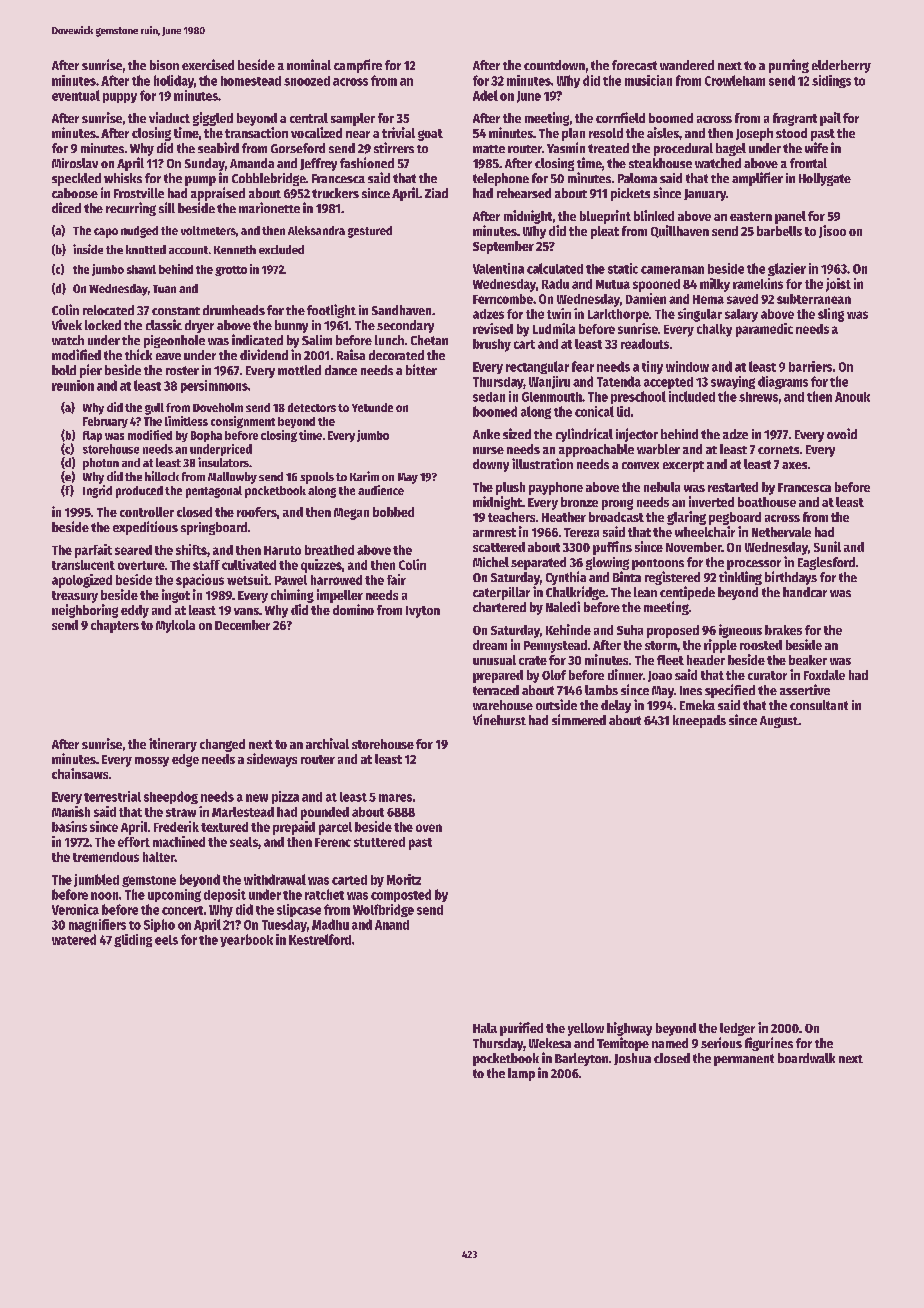 The width and height of the image is (924, 1308). Describe the element at coordinates (175, 626) in the image. I see `Mykola` at that location.
